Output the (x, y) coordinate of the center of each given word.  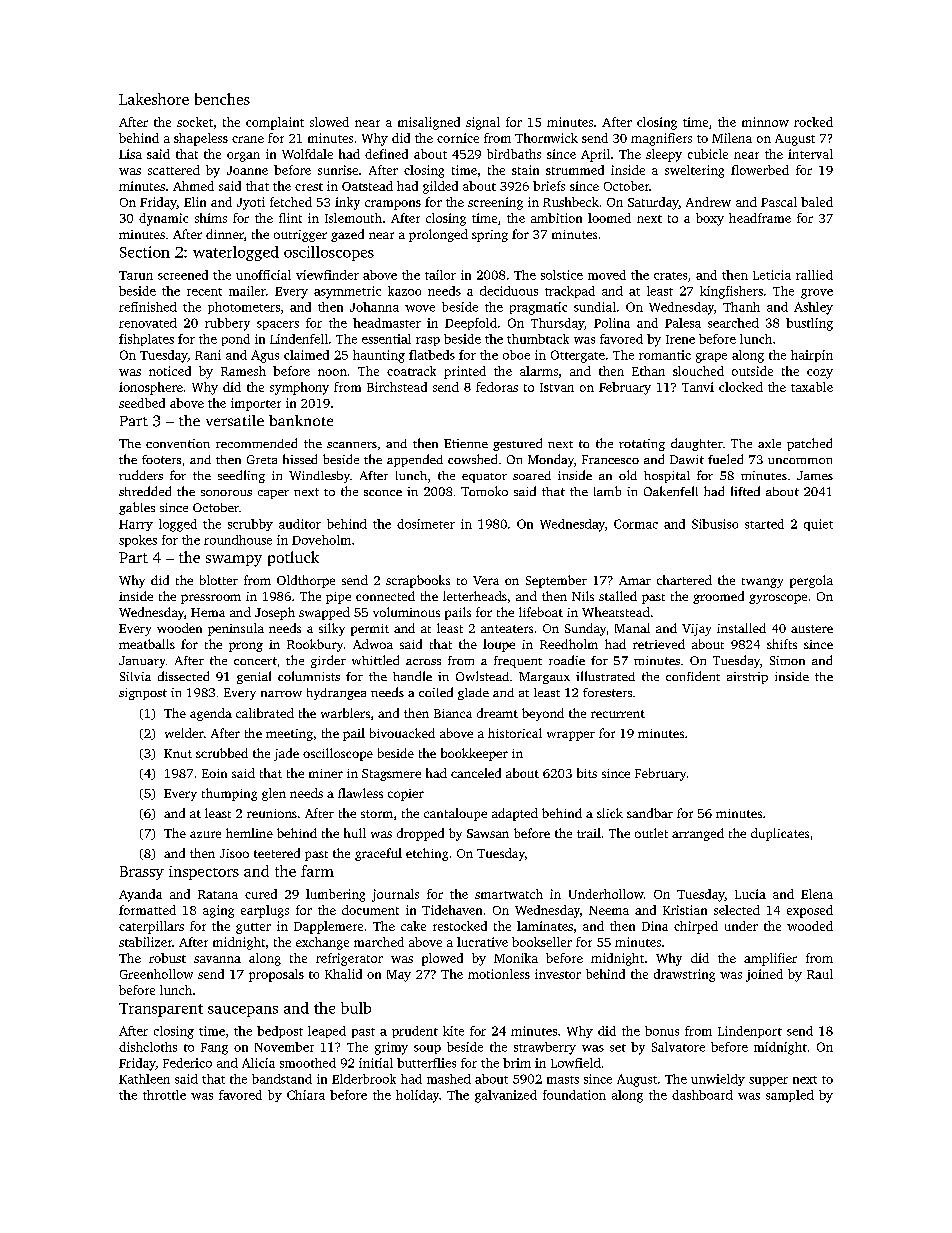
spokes (138, 541)
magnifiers (661, 139)
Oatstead (367, 186)
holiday (417, 1096)
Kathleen (144, 1079)
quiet (818, 525)
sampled (790, 1096)
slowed (329, 122)
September (556, 581)
